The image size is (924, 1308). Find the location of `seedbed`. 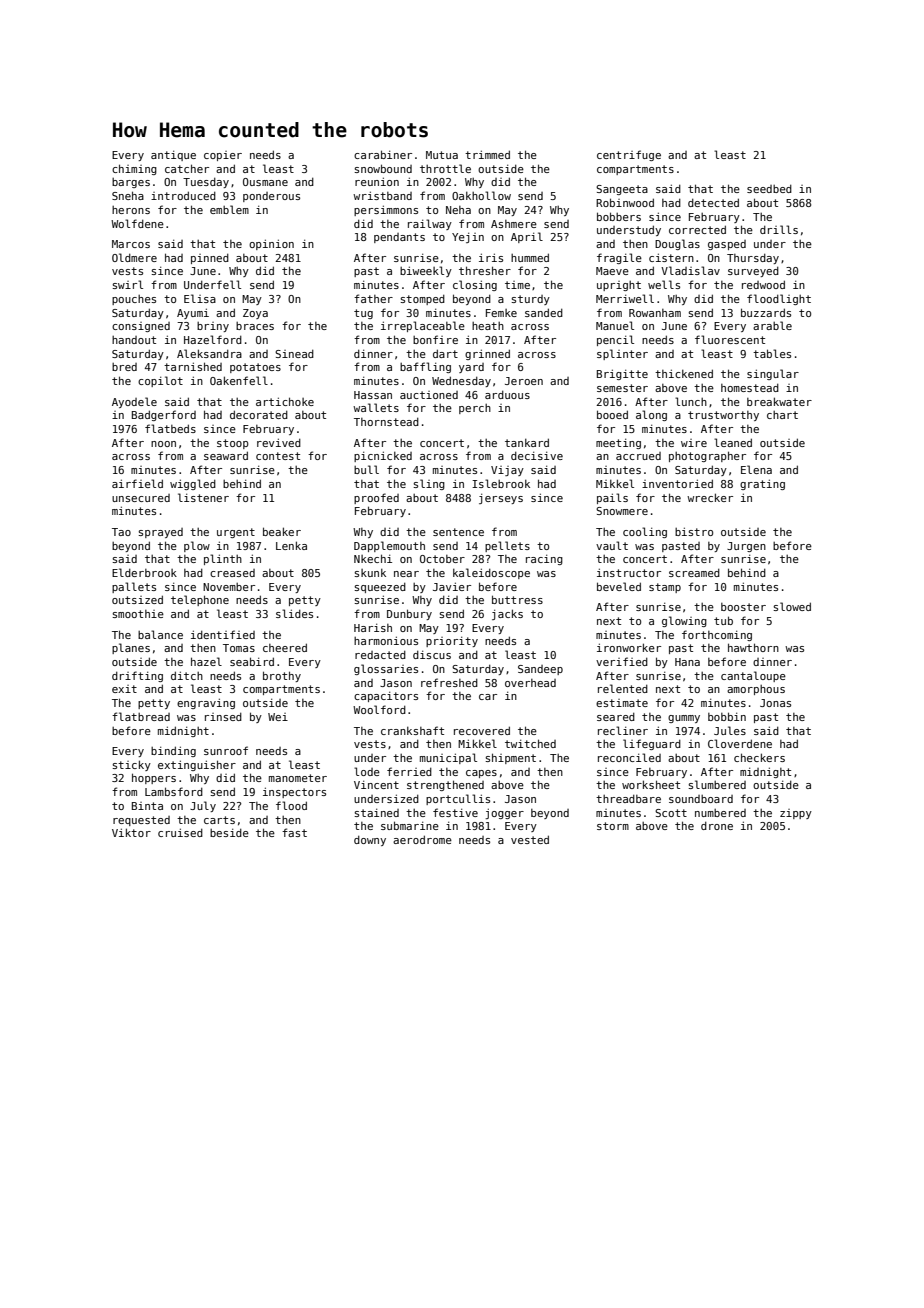

seedbed is located at coordinates (769, 188).
